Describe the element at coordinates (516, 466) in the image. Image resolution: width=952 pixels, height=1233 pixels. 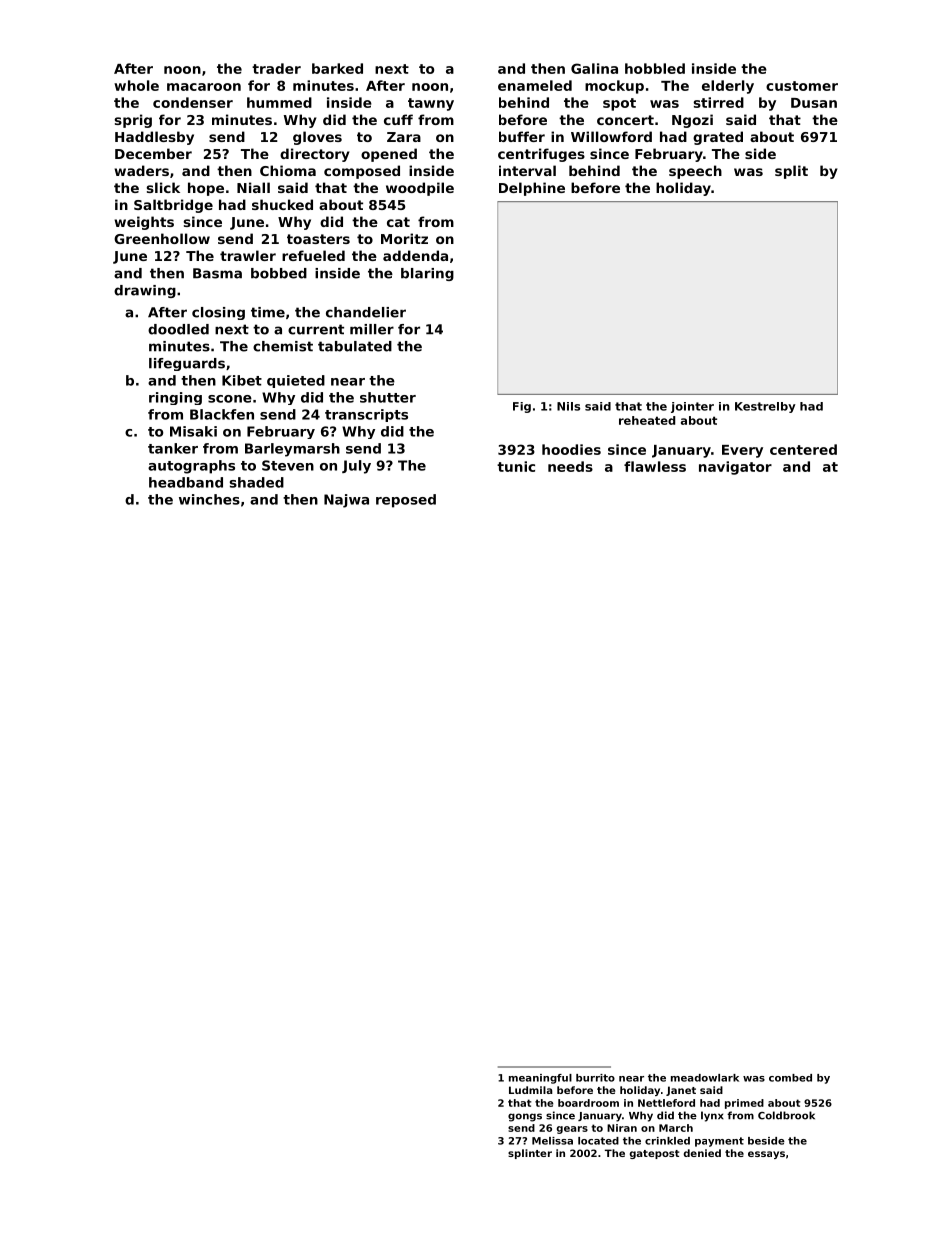
I see `tunic` at that location.
